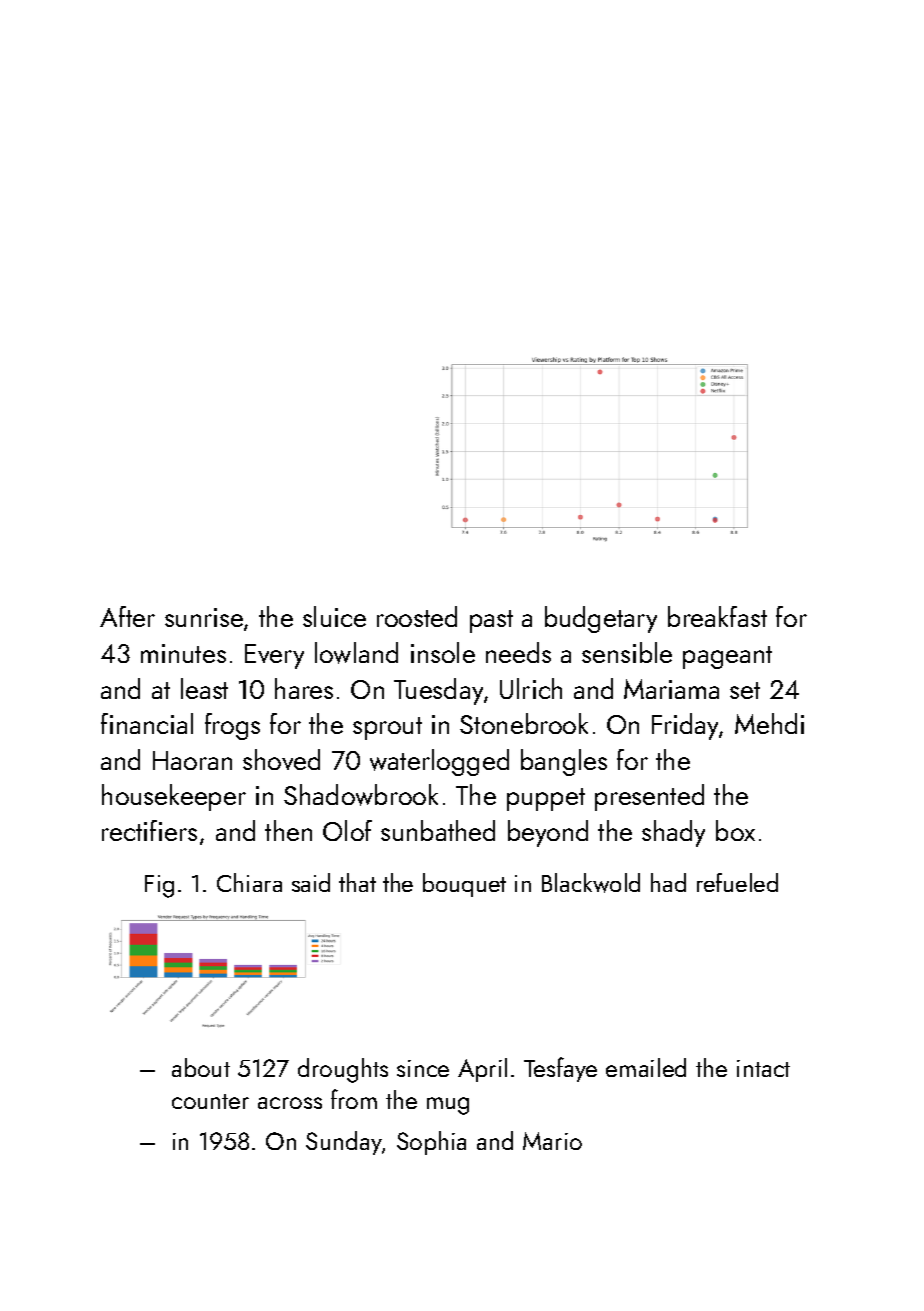  What do you see at coordinates (201, 1067) in the image?
I see `about` at bounding box center [201, 1067].
